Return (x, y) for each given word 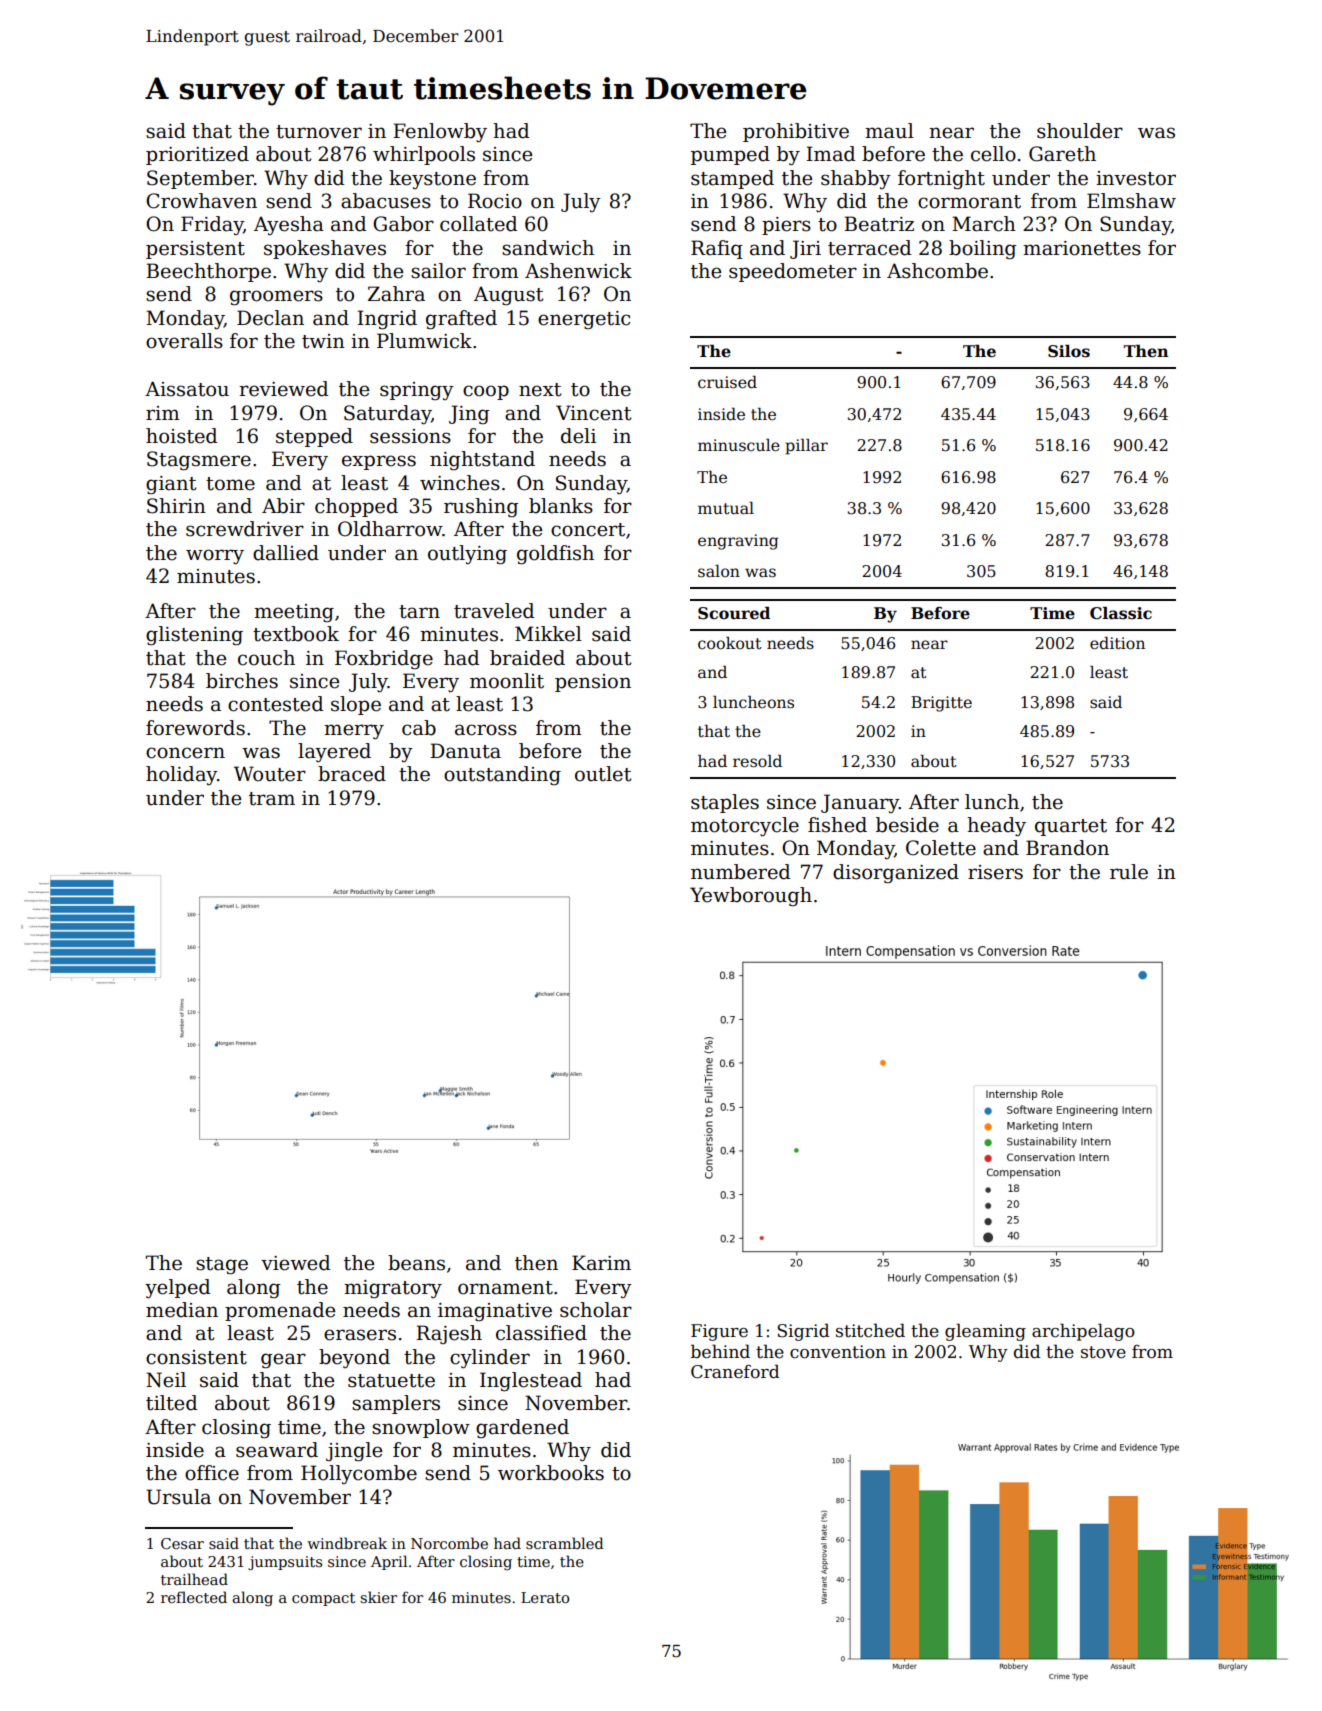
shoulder (1080, 131)
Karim (601, 1263)
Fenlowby (440, 133)
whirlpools (424, 155)
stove (1103, 1352)
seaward (277, 1450)
